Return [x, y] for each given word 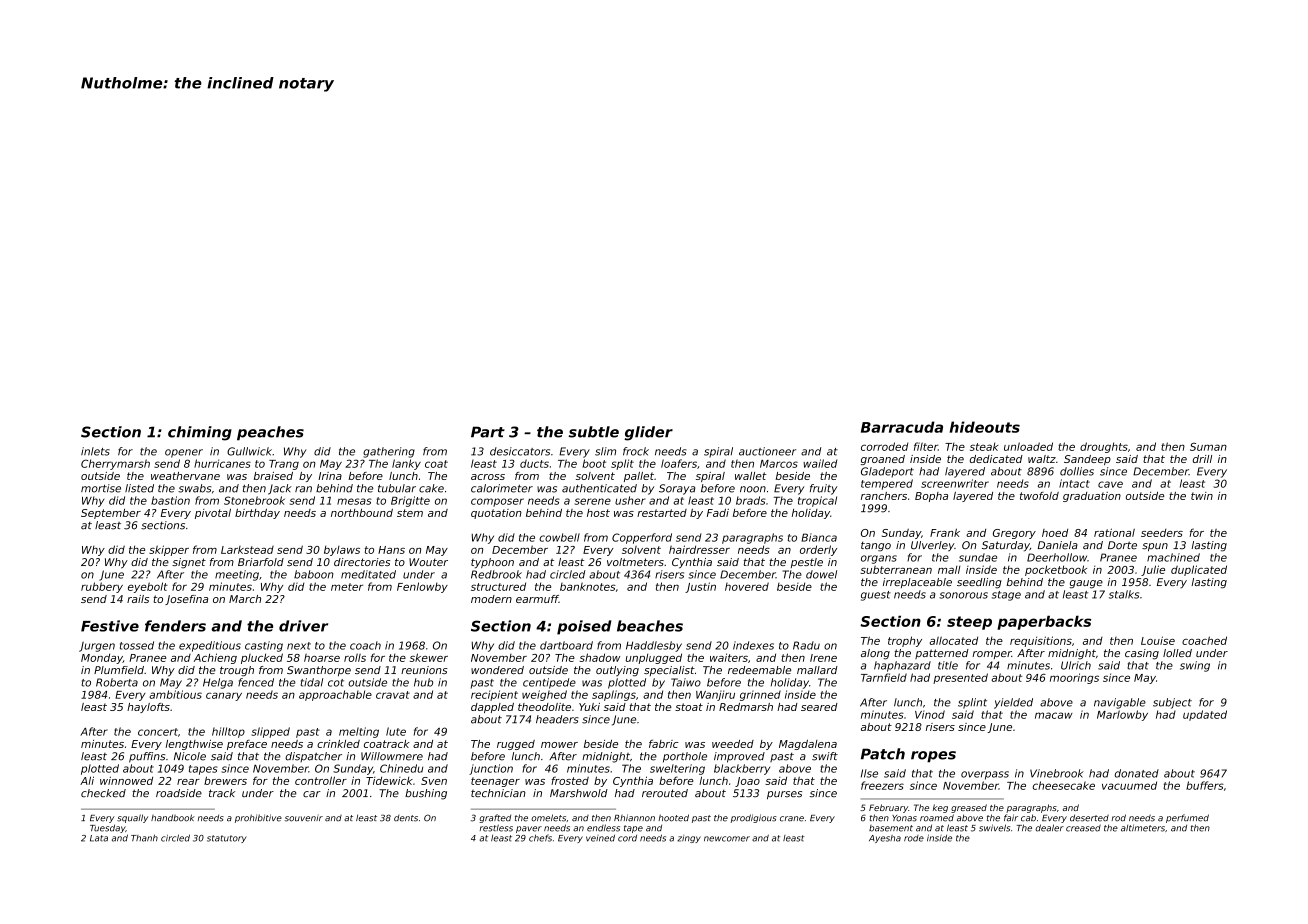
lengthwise [194, 745]
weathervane [185, 476]
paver [529, 829]
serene [593, 501]
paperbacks [1044, 622]
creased [1083, 828]
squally [132, 818]
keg [940, 808]
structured [498, 586]
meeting [237, 575]
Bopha [931, 497]
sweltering [677, 769]
